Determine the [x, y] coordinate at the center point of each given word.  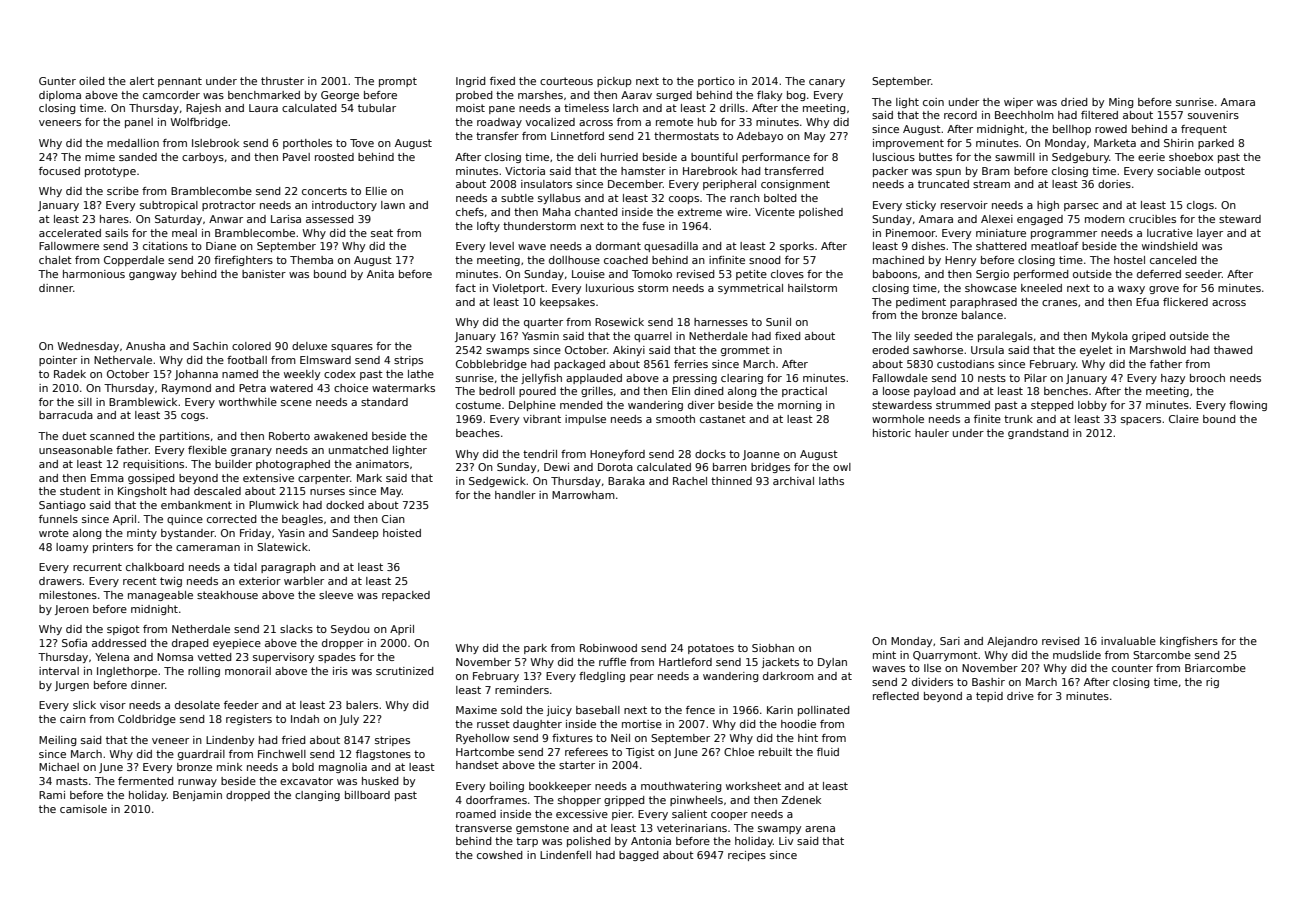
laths [831, 481]
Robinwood [608, 648]
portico [716, 82]
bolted [780, 198]
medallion [133, 143]
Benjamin [197, 796]
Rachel [690, 481]
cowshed [500, 855]
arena [820, 829]
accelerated [70, 233]
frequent [1204, 130]
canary [827, 83]
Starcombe [1162, 655]
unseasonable [76, 450]
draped [190, 644]
